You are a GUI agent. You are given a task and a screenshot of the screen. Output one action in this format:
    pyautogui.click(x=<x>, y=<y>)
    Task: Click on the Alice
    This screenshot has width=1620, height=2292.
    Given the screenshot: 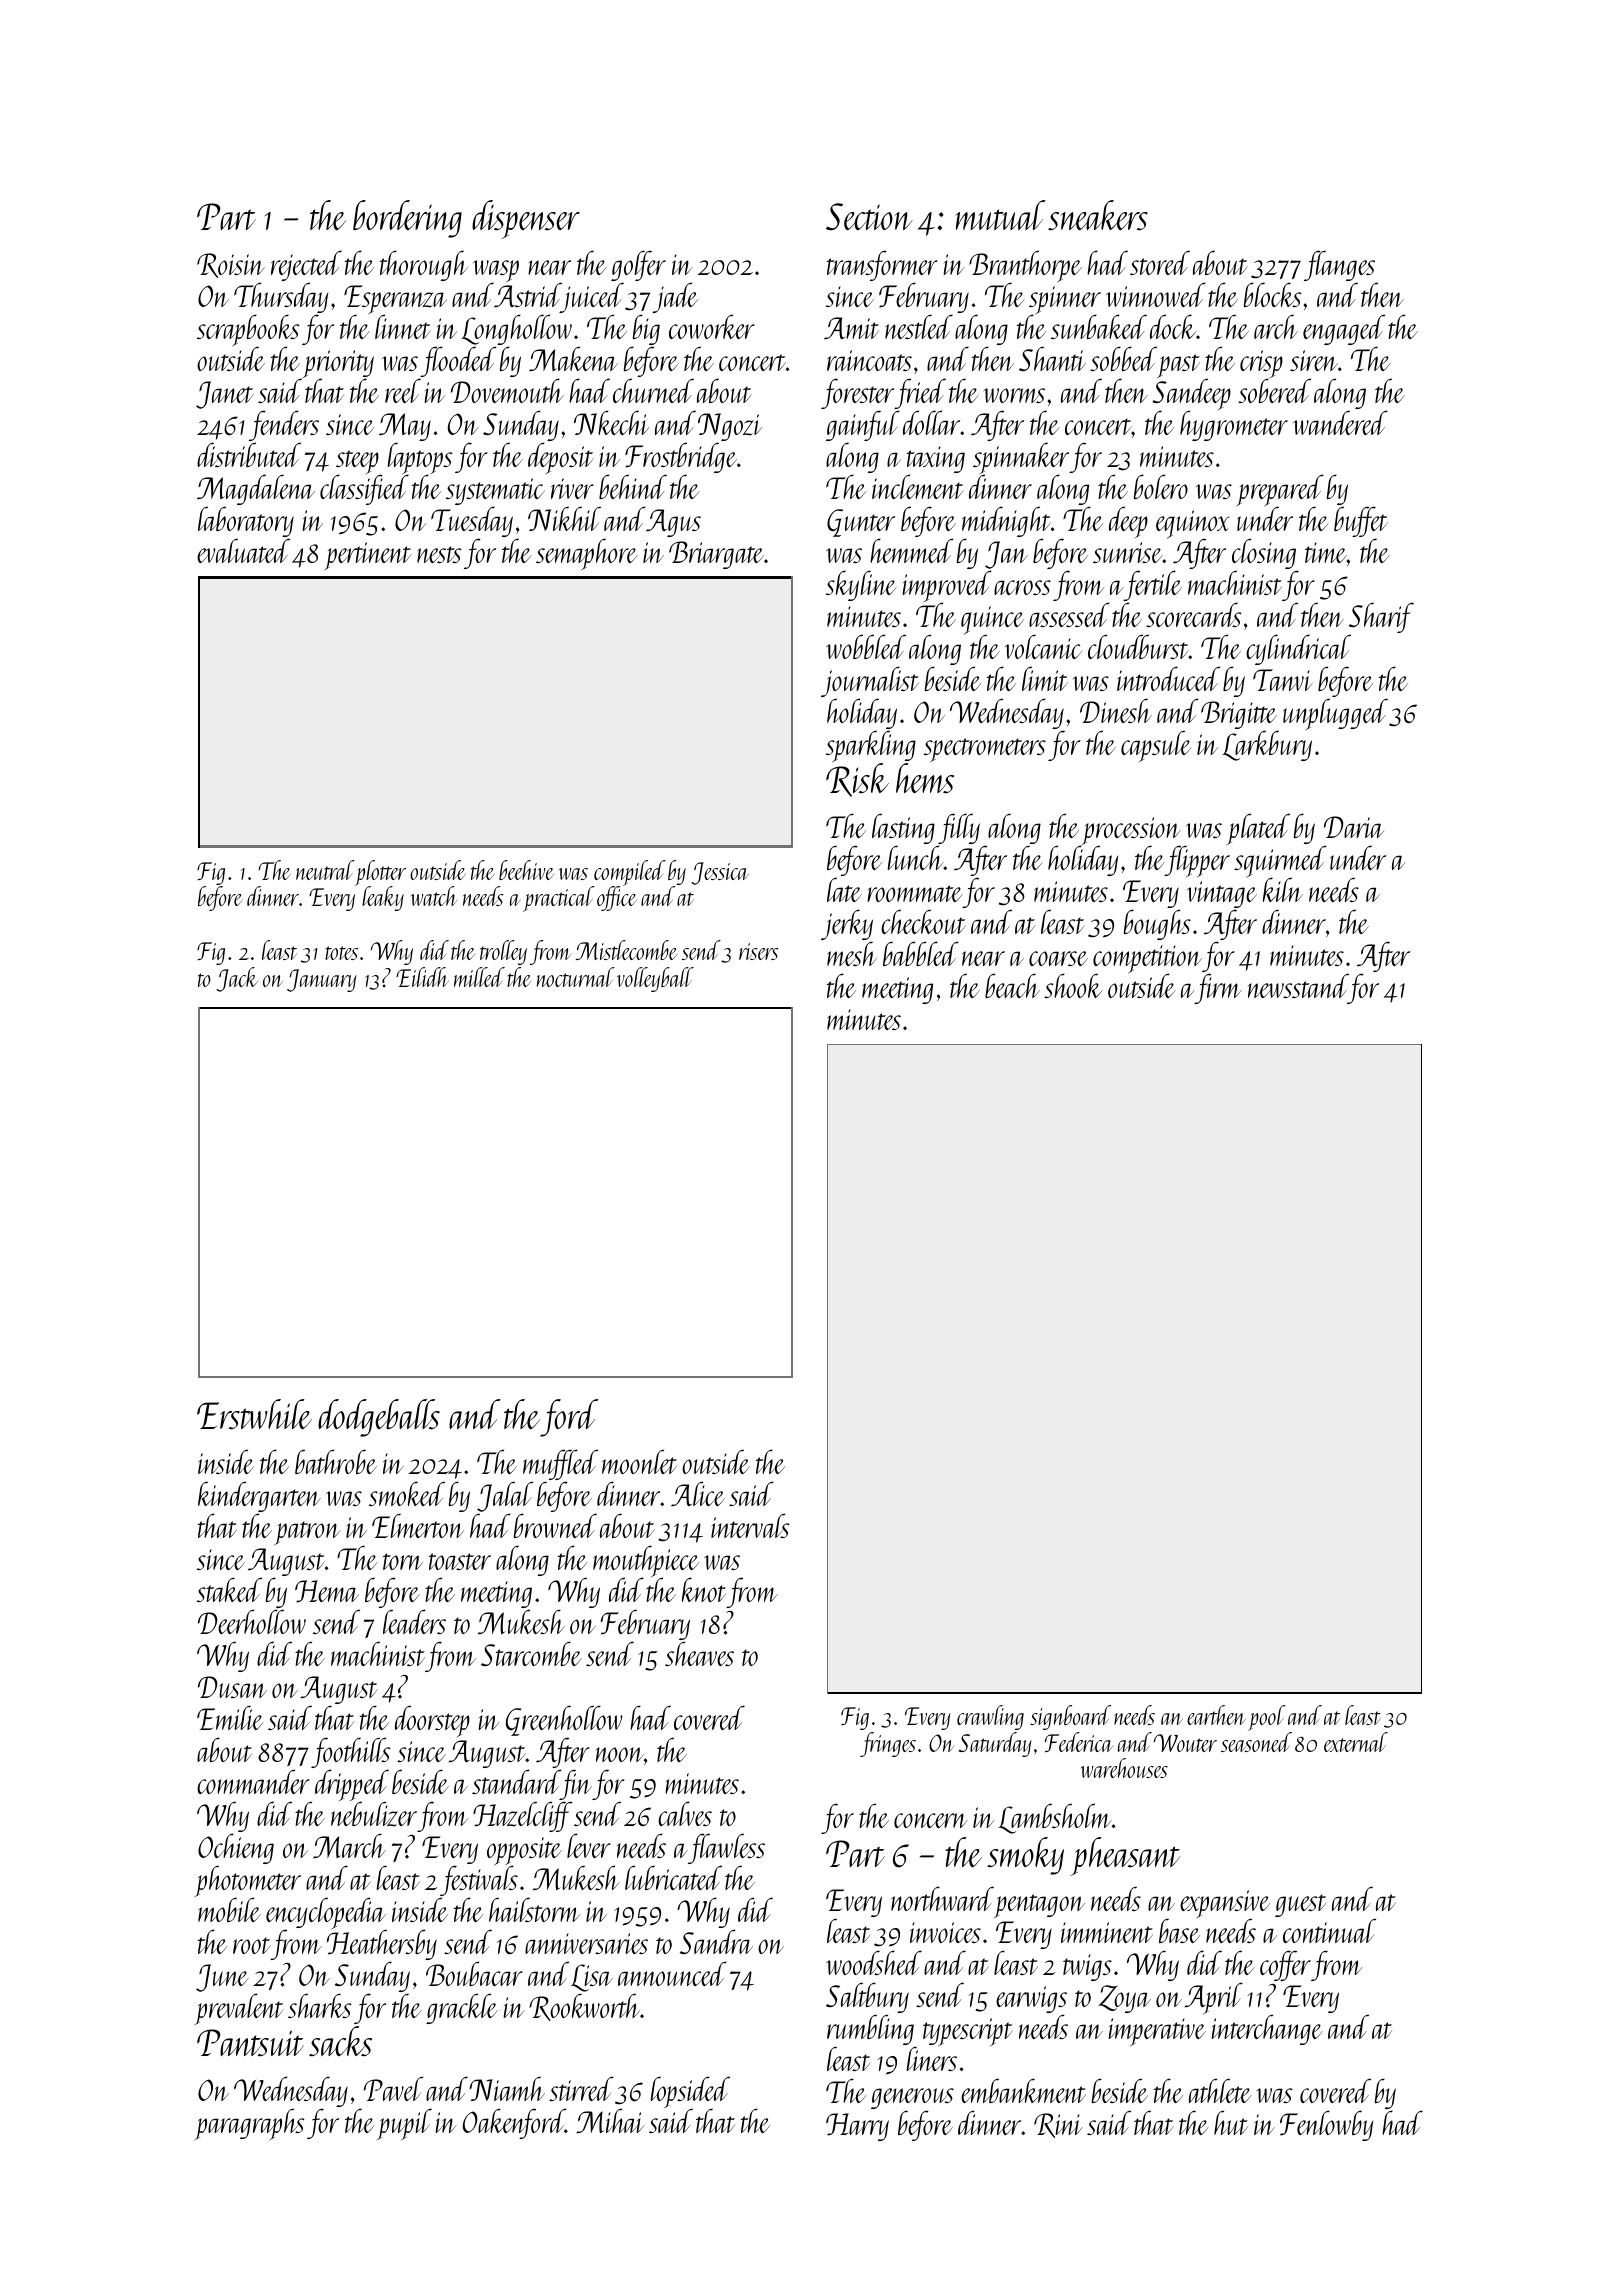 What is the action you would take?
    pyautogui.click(x=698, y=1493)
